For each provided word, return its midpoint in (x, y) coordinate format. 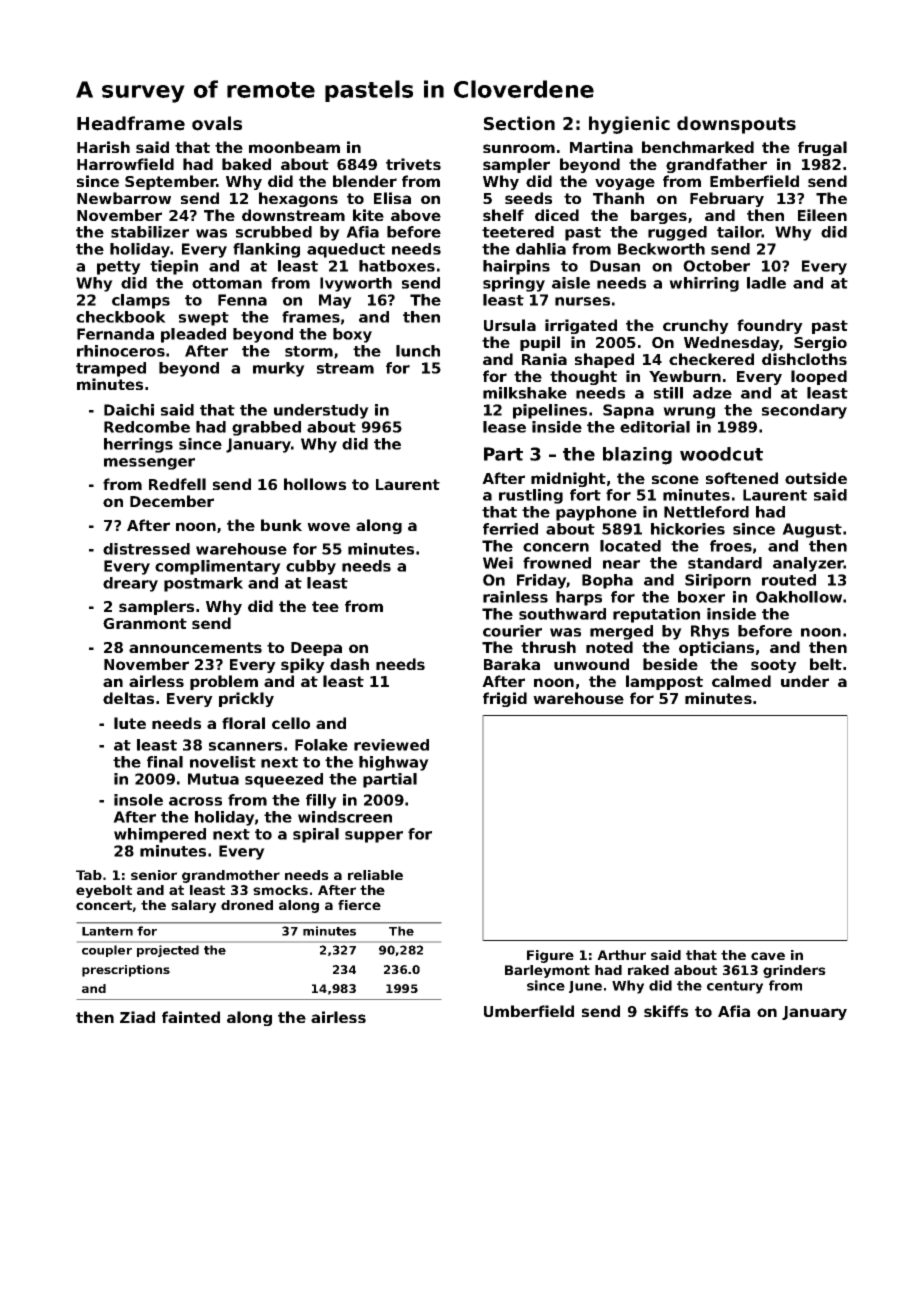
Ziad (137, 1017)
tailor (739, 232)
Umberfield (529, 1011)
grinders (794, 971)
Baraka (512, 664)
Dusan (615, 266)
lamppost (664, 682)
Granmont (145, 623)
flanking (266, 250)
